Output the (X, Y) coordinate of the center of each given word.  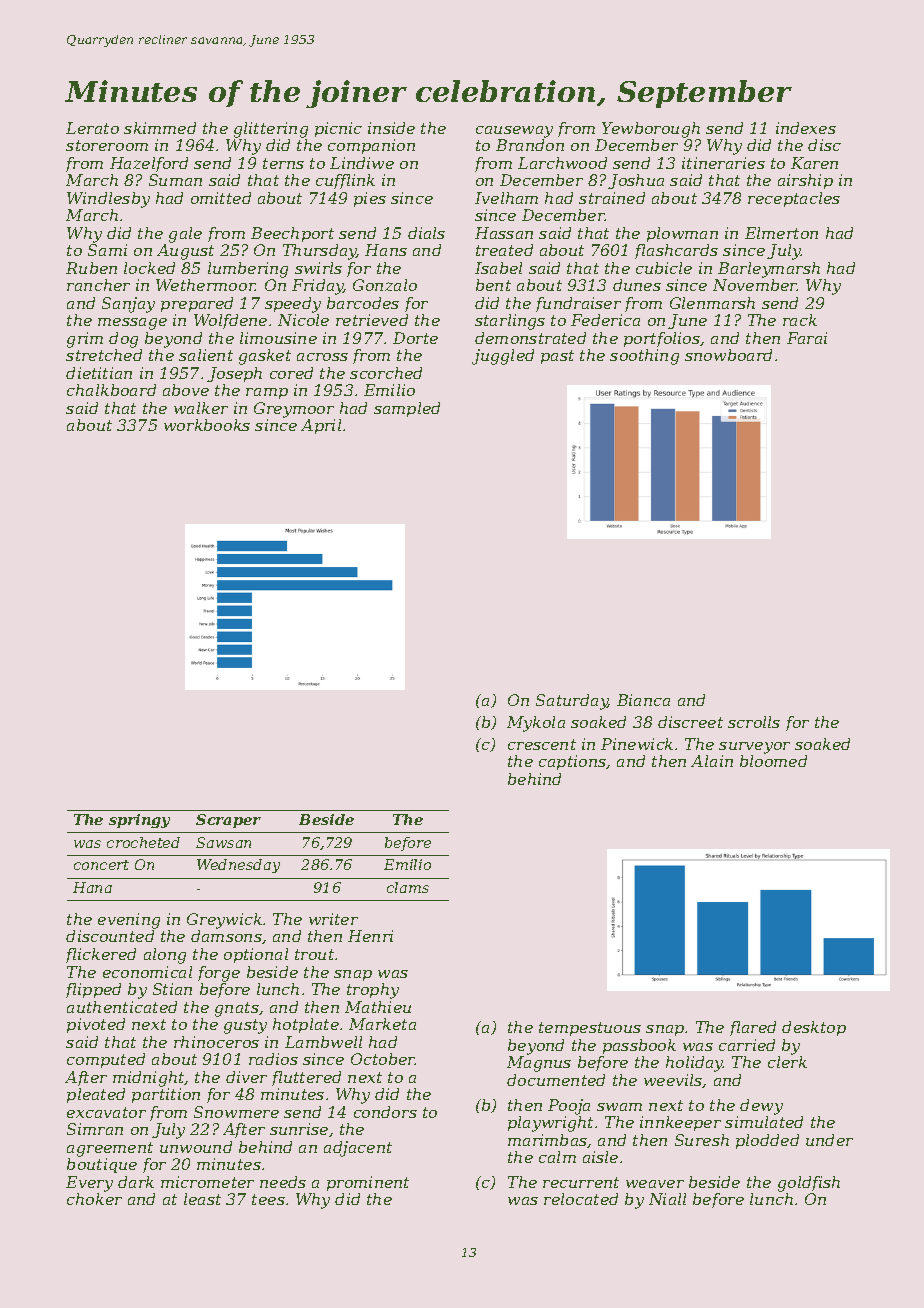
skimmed (160, 128)
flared (753, 1028)
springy (139, 821)
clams (408, 887)
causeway (514, 132)
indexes (806, 128)
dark (136, 1182)
